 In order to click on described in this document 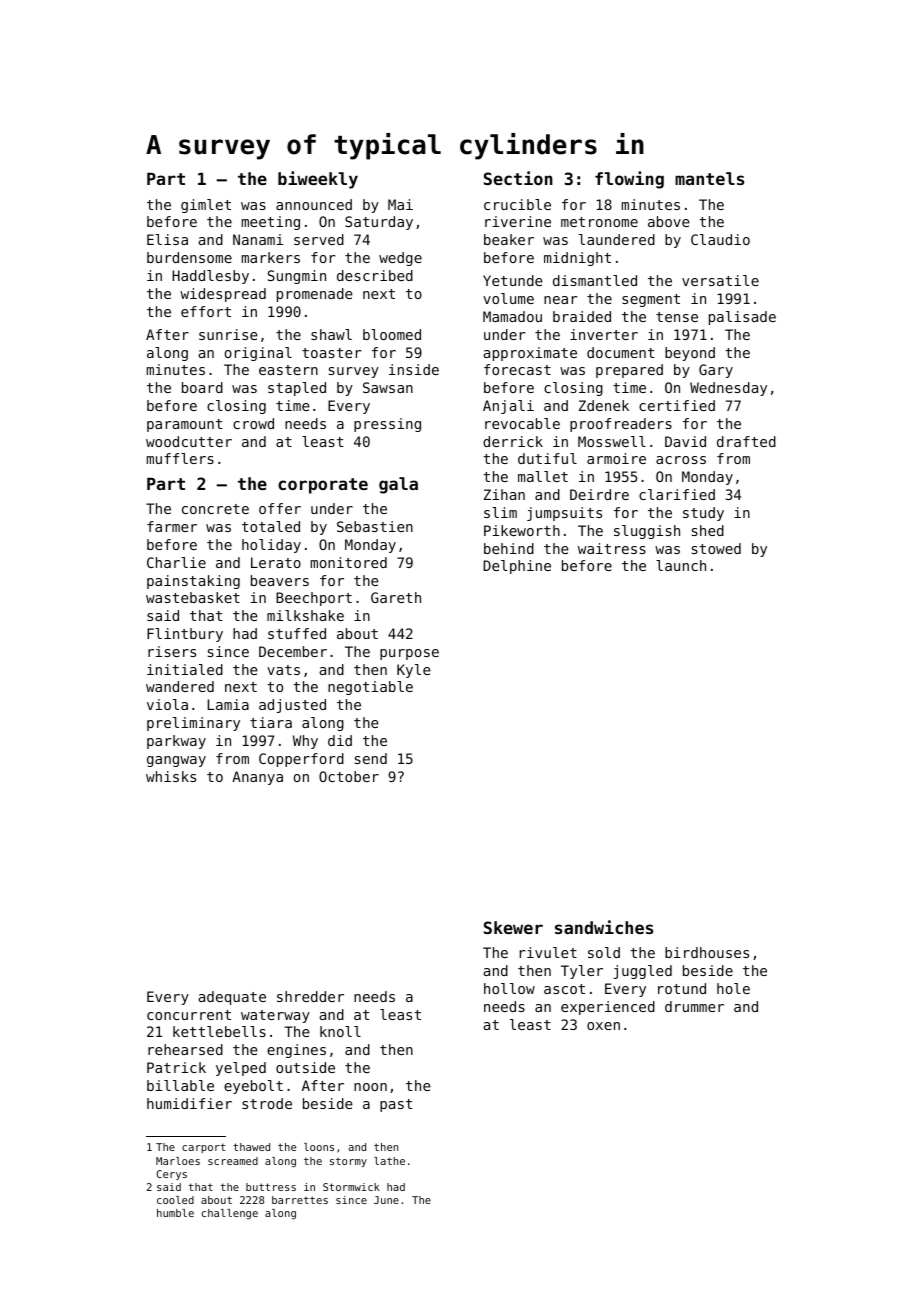, I will do `click(375, 275)`.
